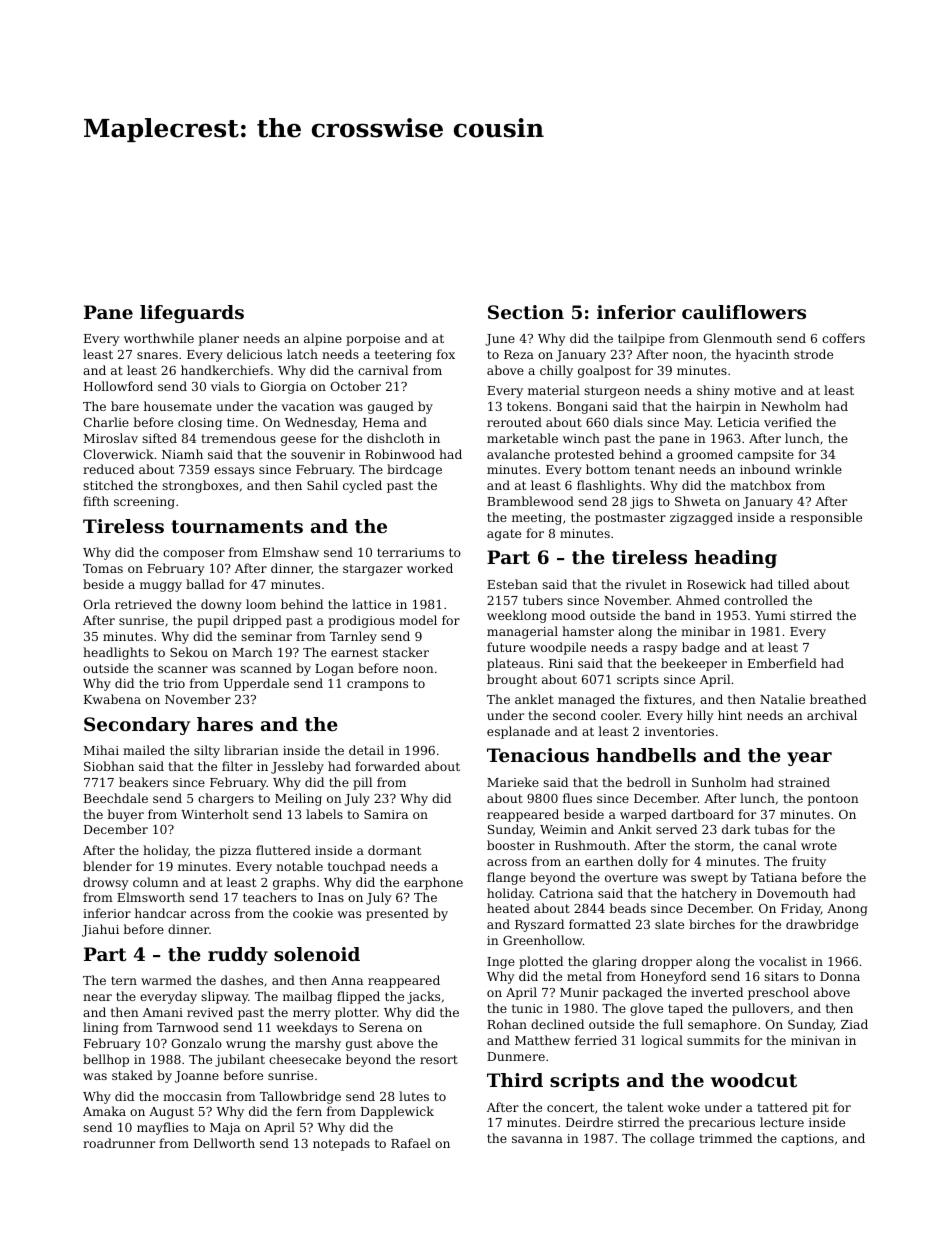 Image resolution: width=952 pixels, height=1233 pixels. What do you see at coordinates (144, 503) in the screenshot?
I see `screening` at bounding box center [144, 503].
